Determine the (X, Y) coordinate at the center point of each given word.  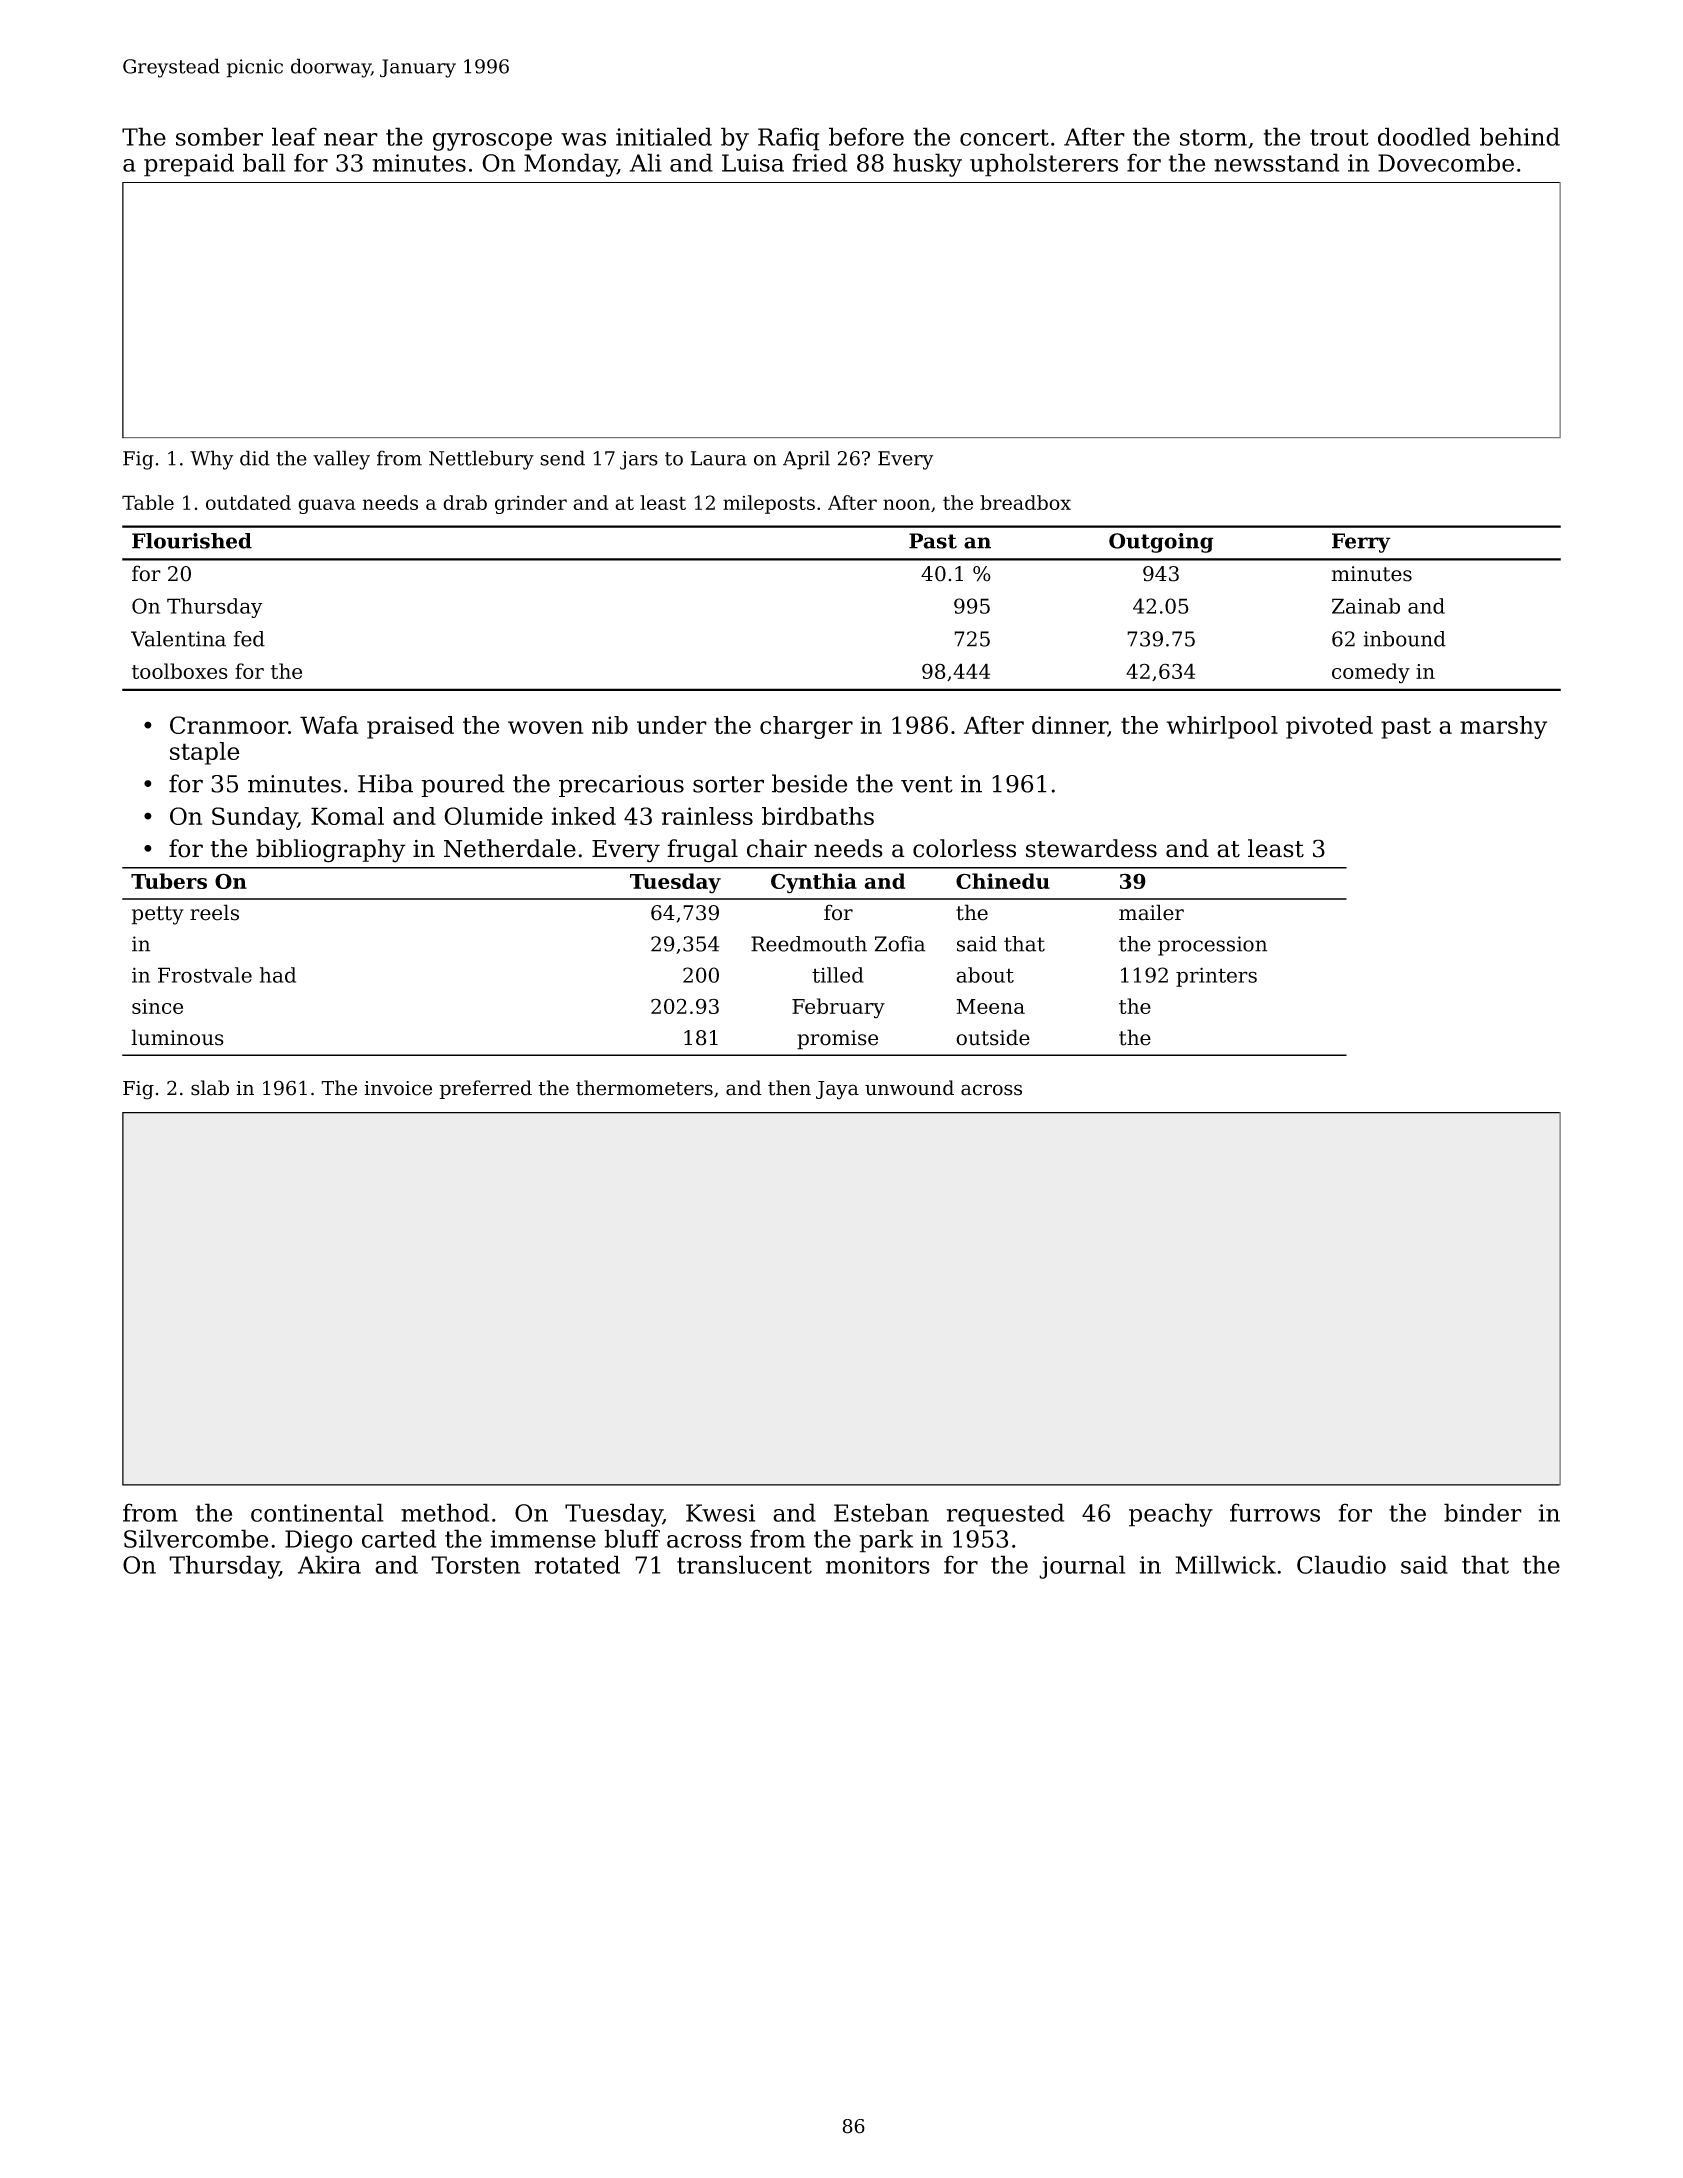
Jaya (837, 1090)
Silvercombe (196, 1538)
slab (210, 1088)
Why (211, 460)
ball (264, 162)
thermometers (644, 1088)
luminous (177, 1037)
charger (806, 727)
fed (249, 639)
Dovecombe (1446, 162)
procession (1212, 946)
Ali (646, 162)
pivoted (1329, 727)
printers (1216, 977)
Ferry (1361, 543)
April (806, 460)
